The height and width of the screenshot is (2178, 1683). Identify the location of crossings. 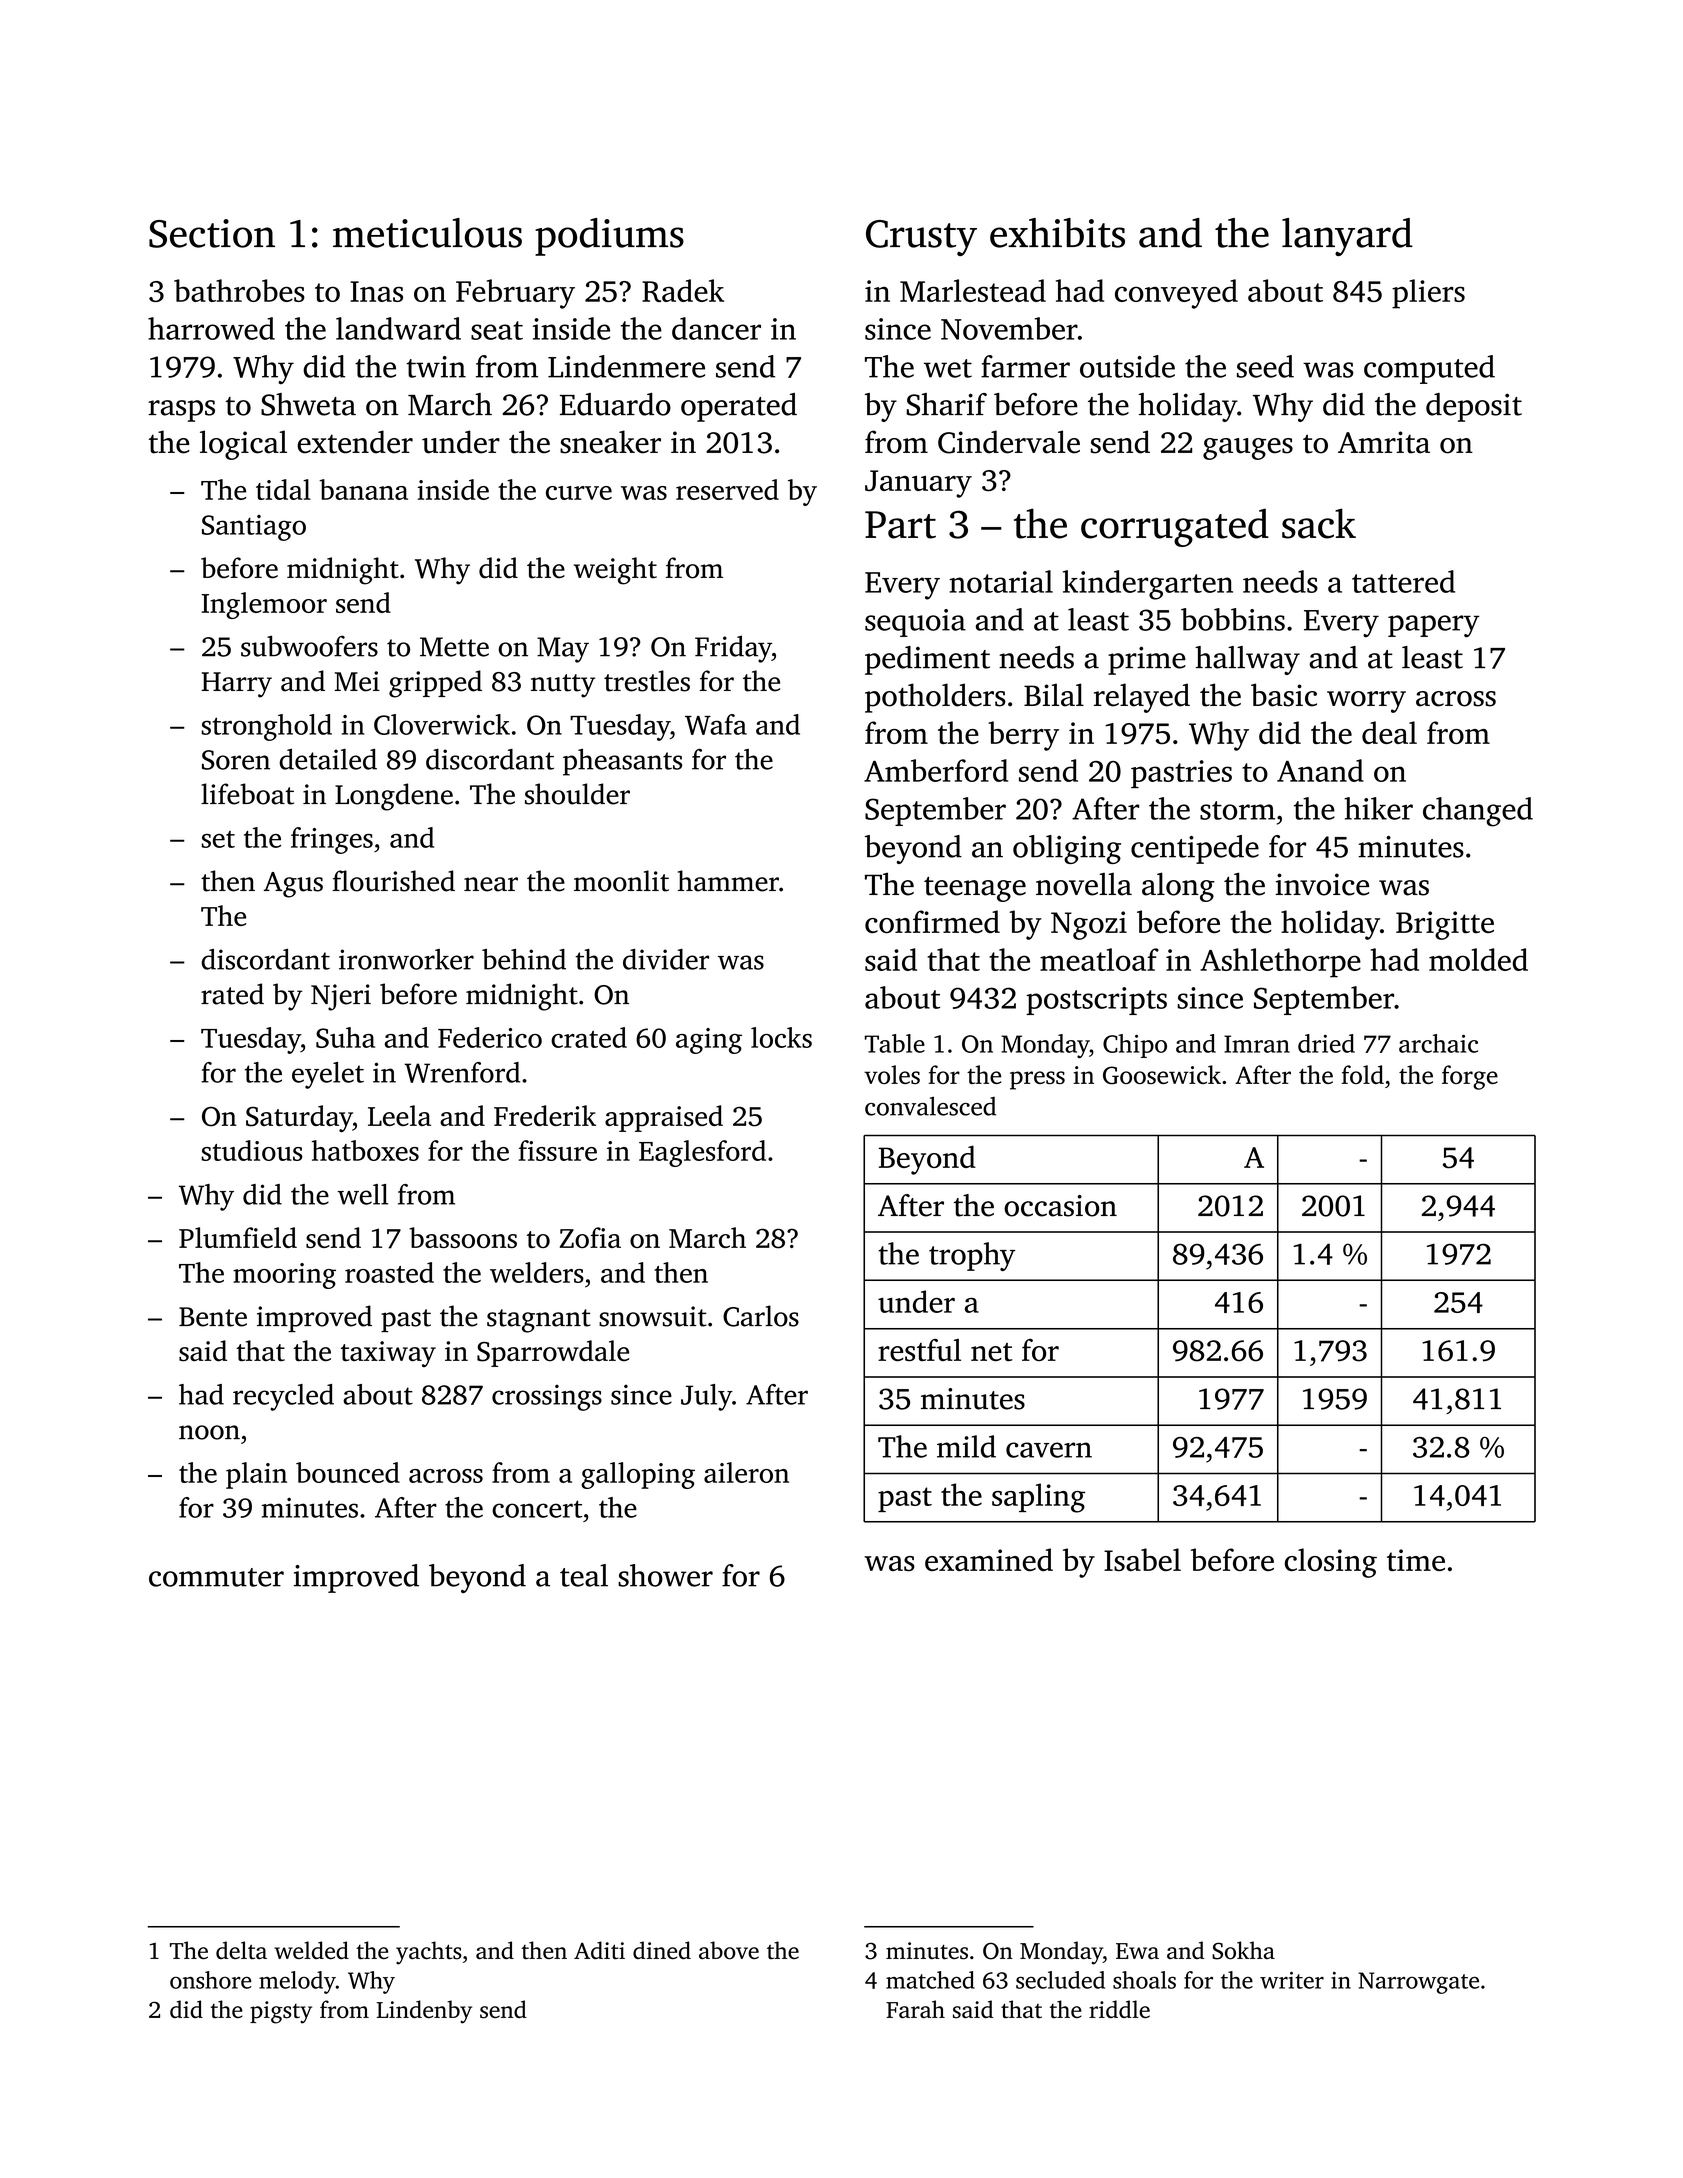
(547, 1397).
